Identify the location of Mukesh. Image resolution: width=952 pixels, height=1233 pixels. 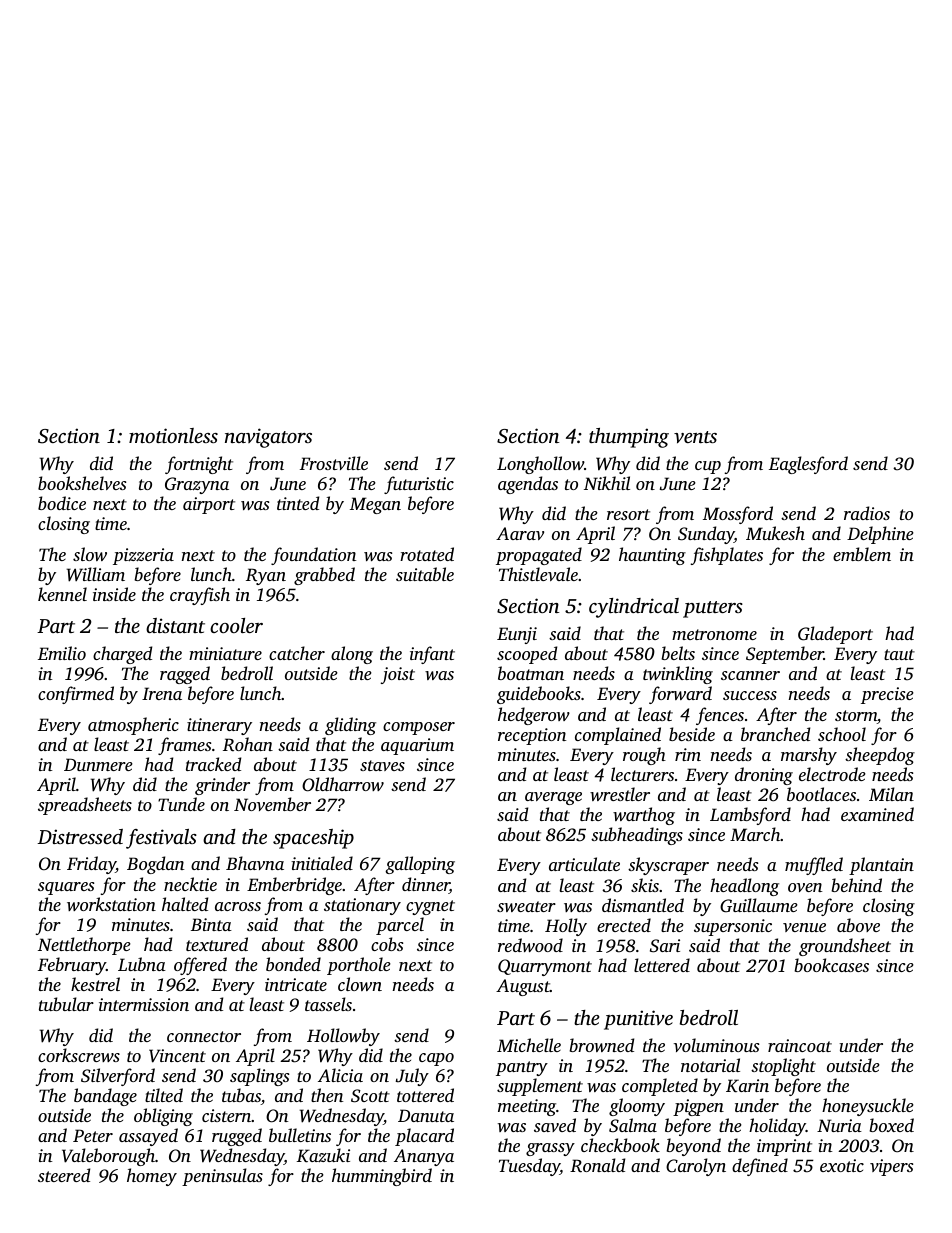
(775, 533).
